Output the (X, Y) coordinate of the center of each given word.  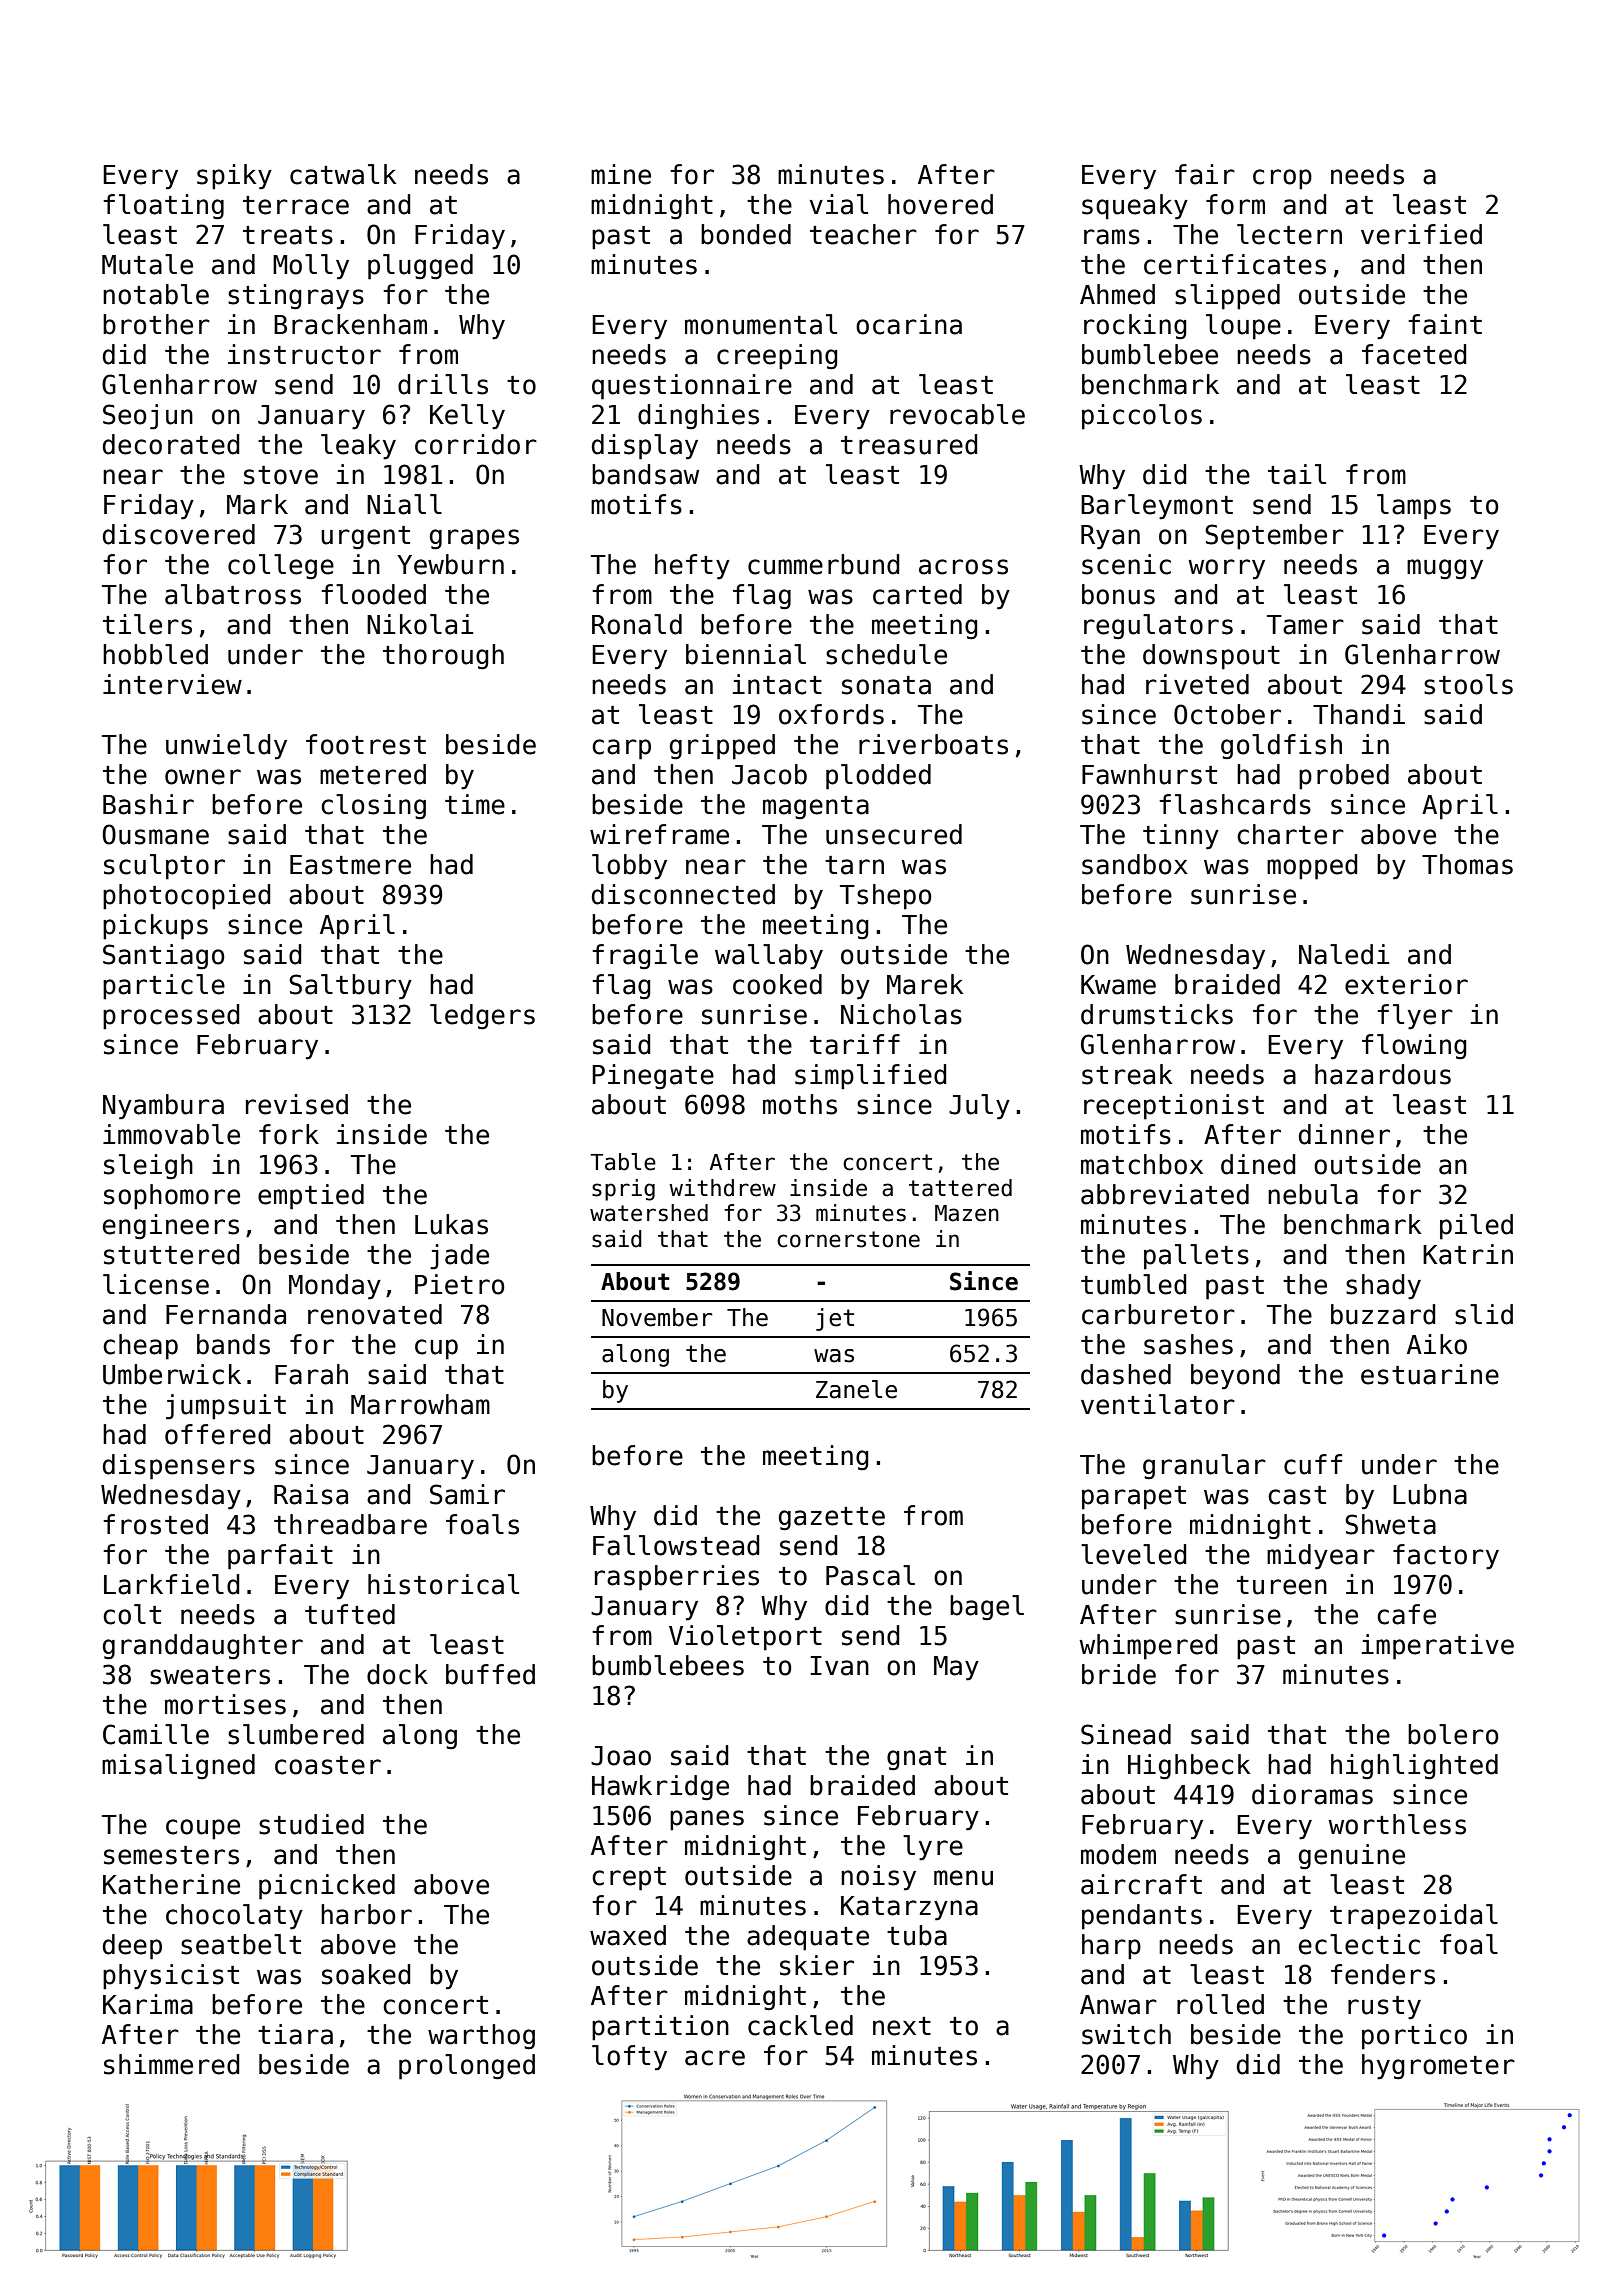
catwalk (343, 174)
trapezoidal (1414, 1917)
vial (838, 204)
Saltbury (350, 987)
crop (1282, 179)
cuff (1313, 1464)
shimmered (172, 2064)
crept (629, 1879)
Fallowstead (676, 1545)
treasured (909, 444)
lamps (1414, 507)
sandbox (1135, 864)
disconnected (683, 894)
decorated (171, 444)
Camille (156, 1734)
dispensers (179, 1467)
